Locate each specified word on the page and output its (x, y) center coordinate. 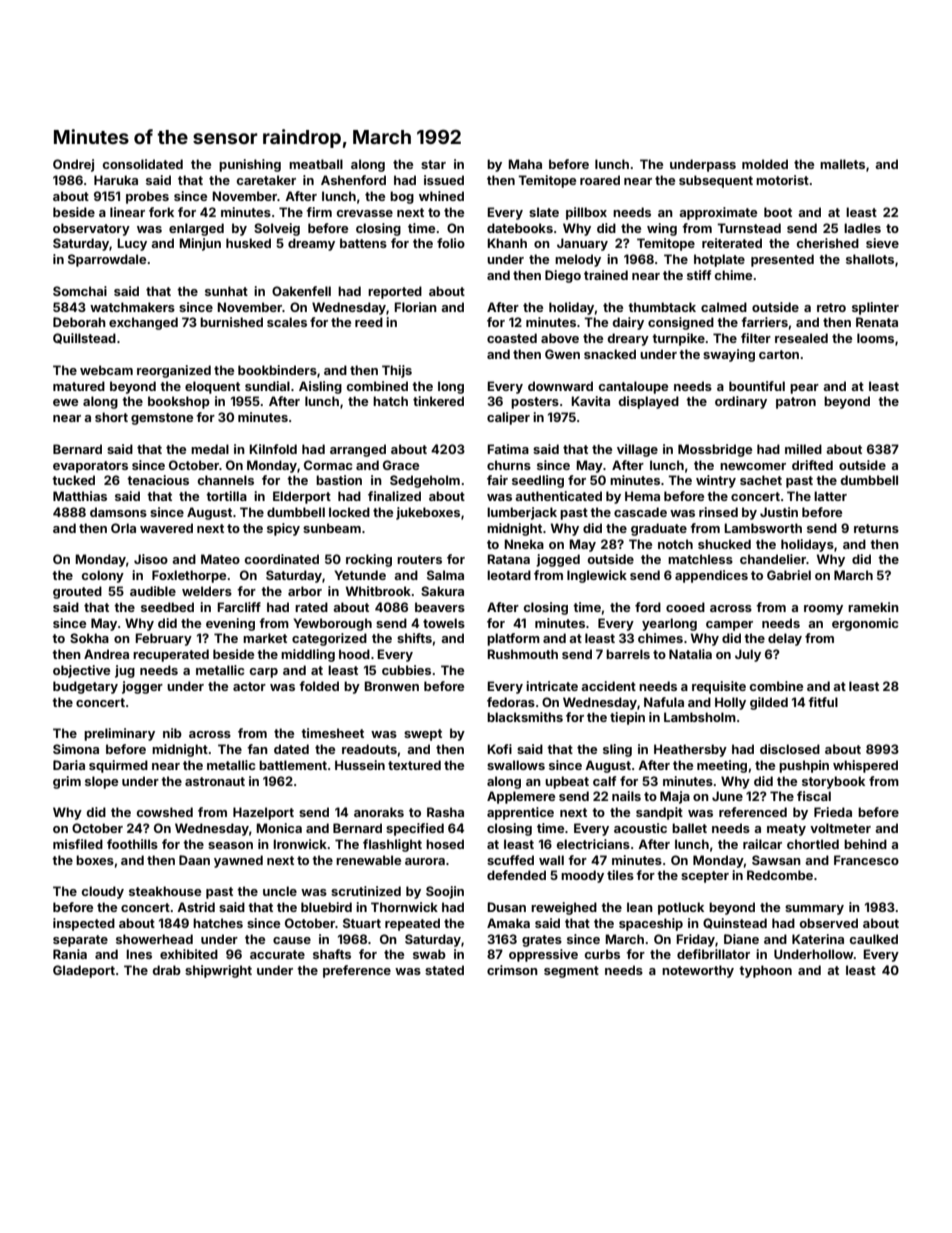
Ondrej (73, 165)
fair (497, 480)
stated (444, 970)
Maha (525, 164)
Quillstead (84, 338)
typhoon (765, 971)
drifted (812, 465)
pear (804, 389)
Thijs (397, 371)
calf (604, 781)
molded (765, 164)
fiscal (814, 796)
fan (257, 749)
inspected (84, 924)
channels (225, 480)
